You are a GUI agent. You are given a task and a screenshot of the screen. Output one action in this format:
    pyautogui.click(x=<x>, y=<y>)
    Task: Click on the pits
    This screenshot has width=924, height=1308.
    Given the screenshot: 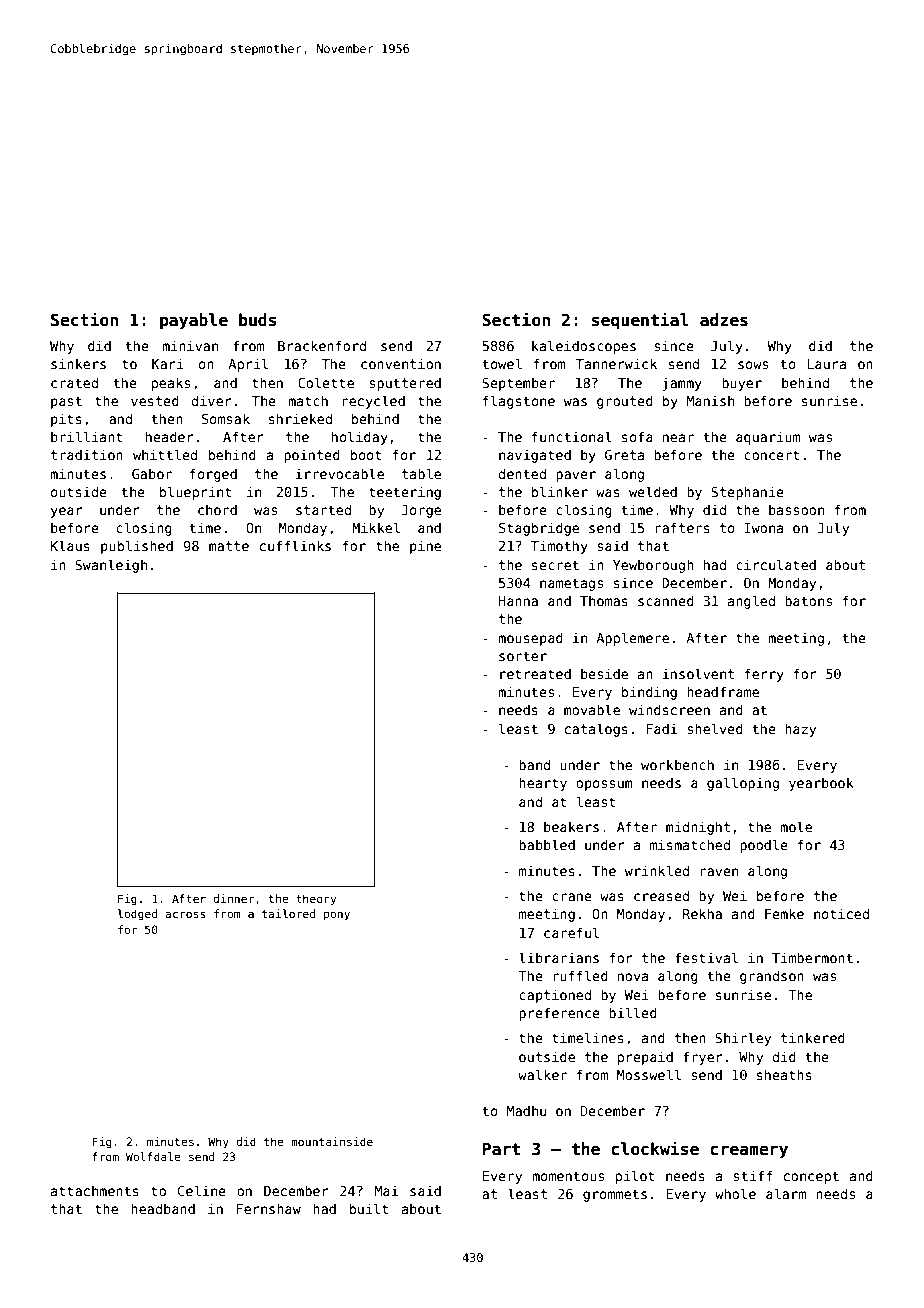 What is the action you would take?
    pyautogui.click(x=66, y=420)
